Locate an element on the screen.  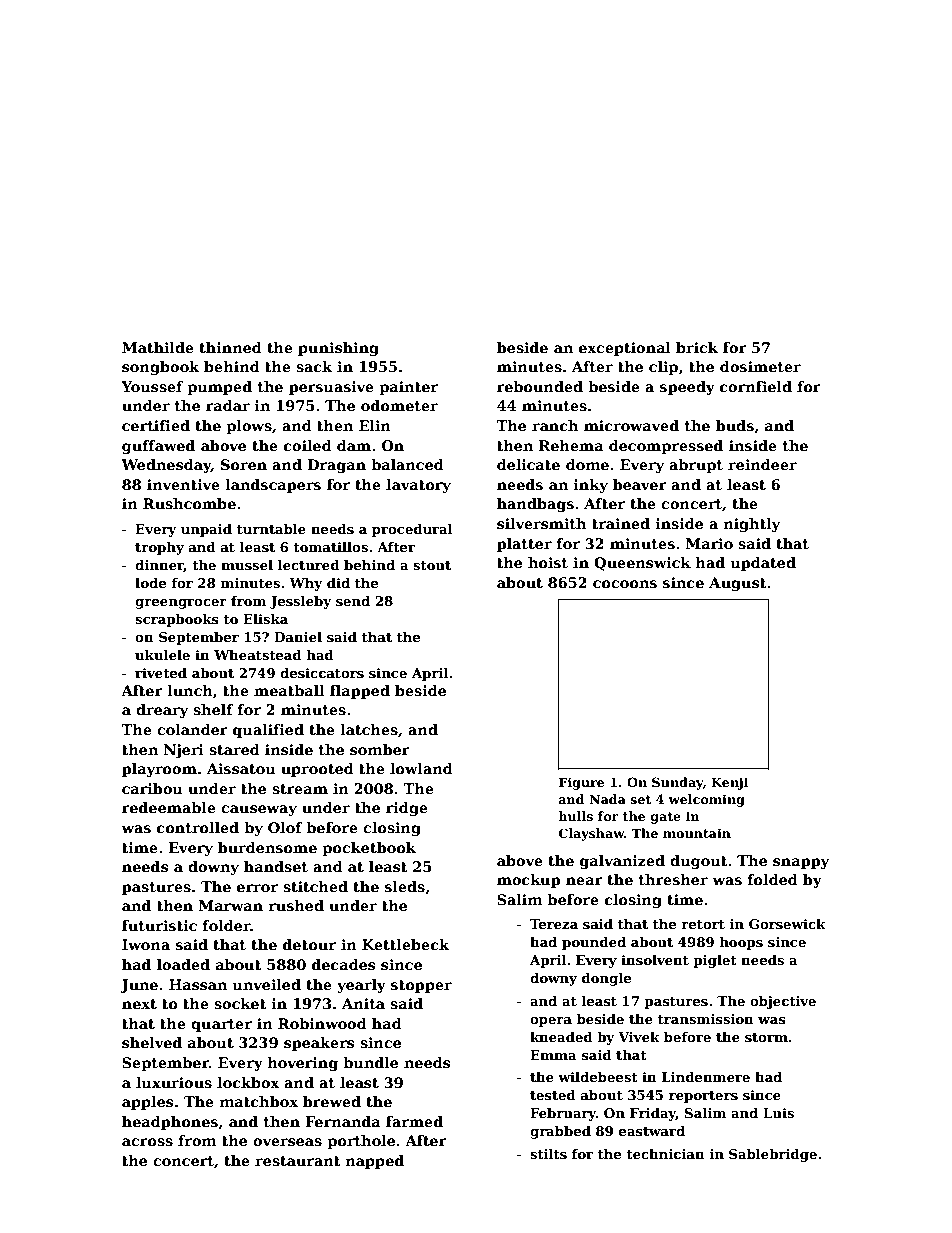
restaurant is located at coordinates (298, 1161).
